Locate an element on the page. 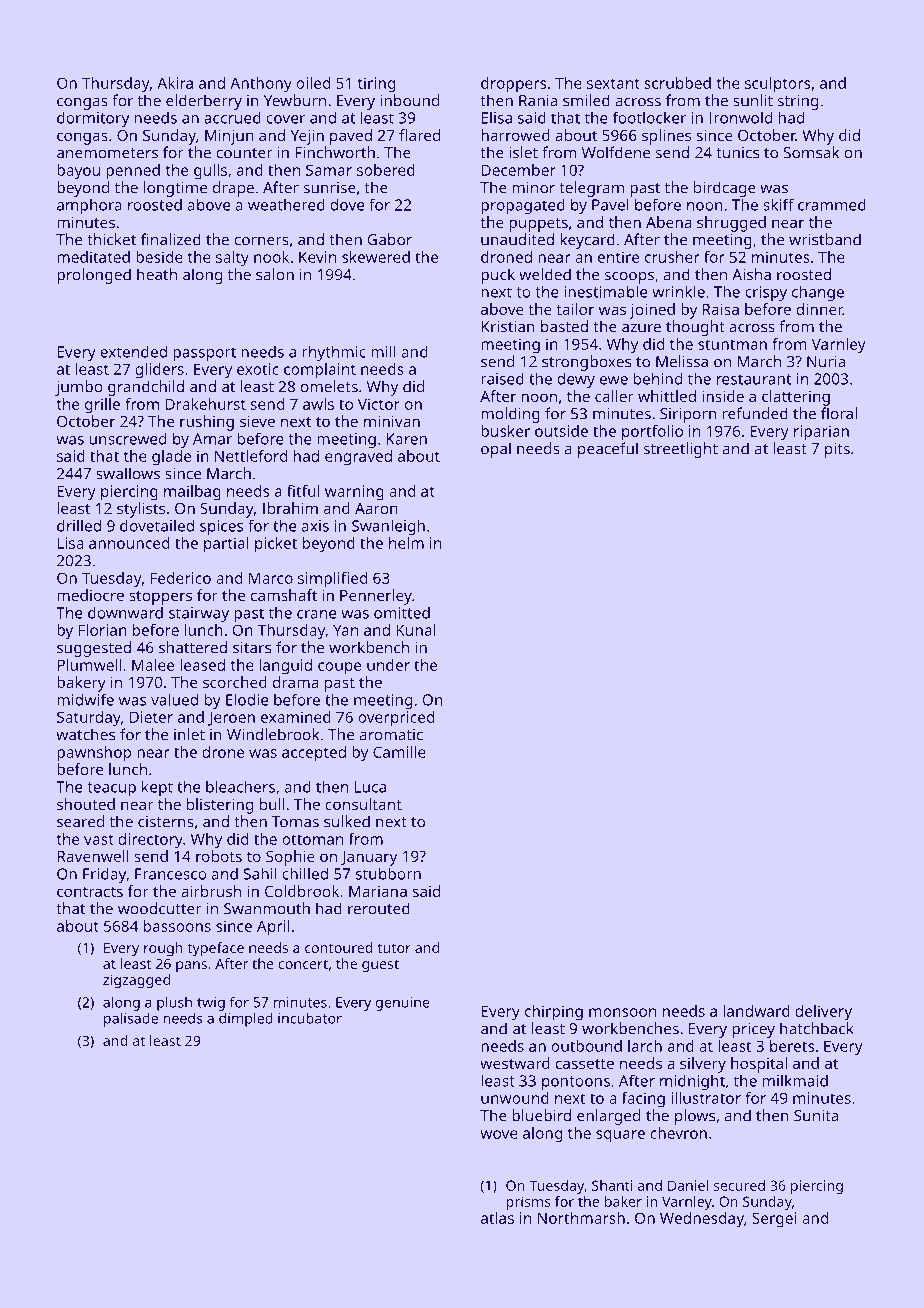 This image has width=924, height=1308. basted is located at coordinates (564, 326).
